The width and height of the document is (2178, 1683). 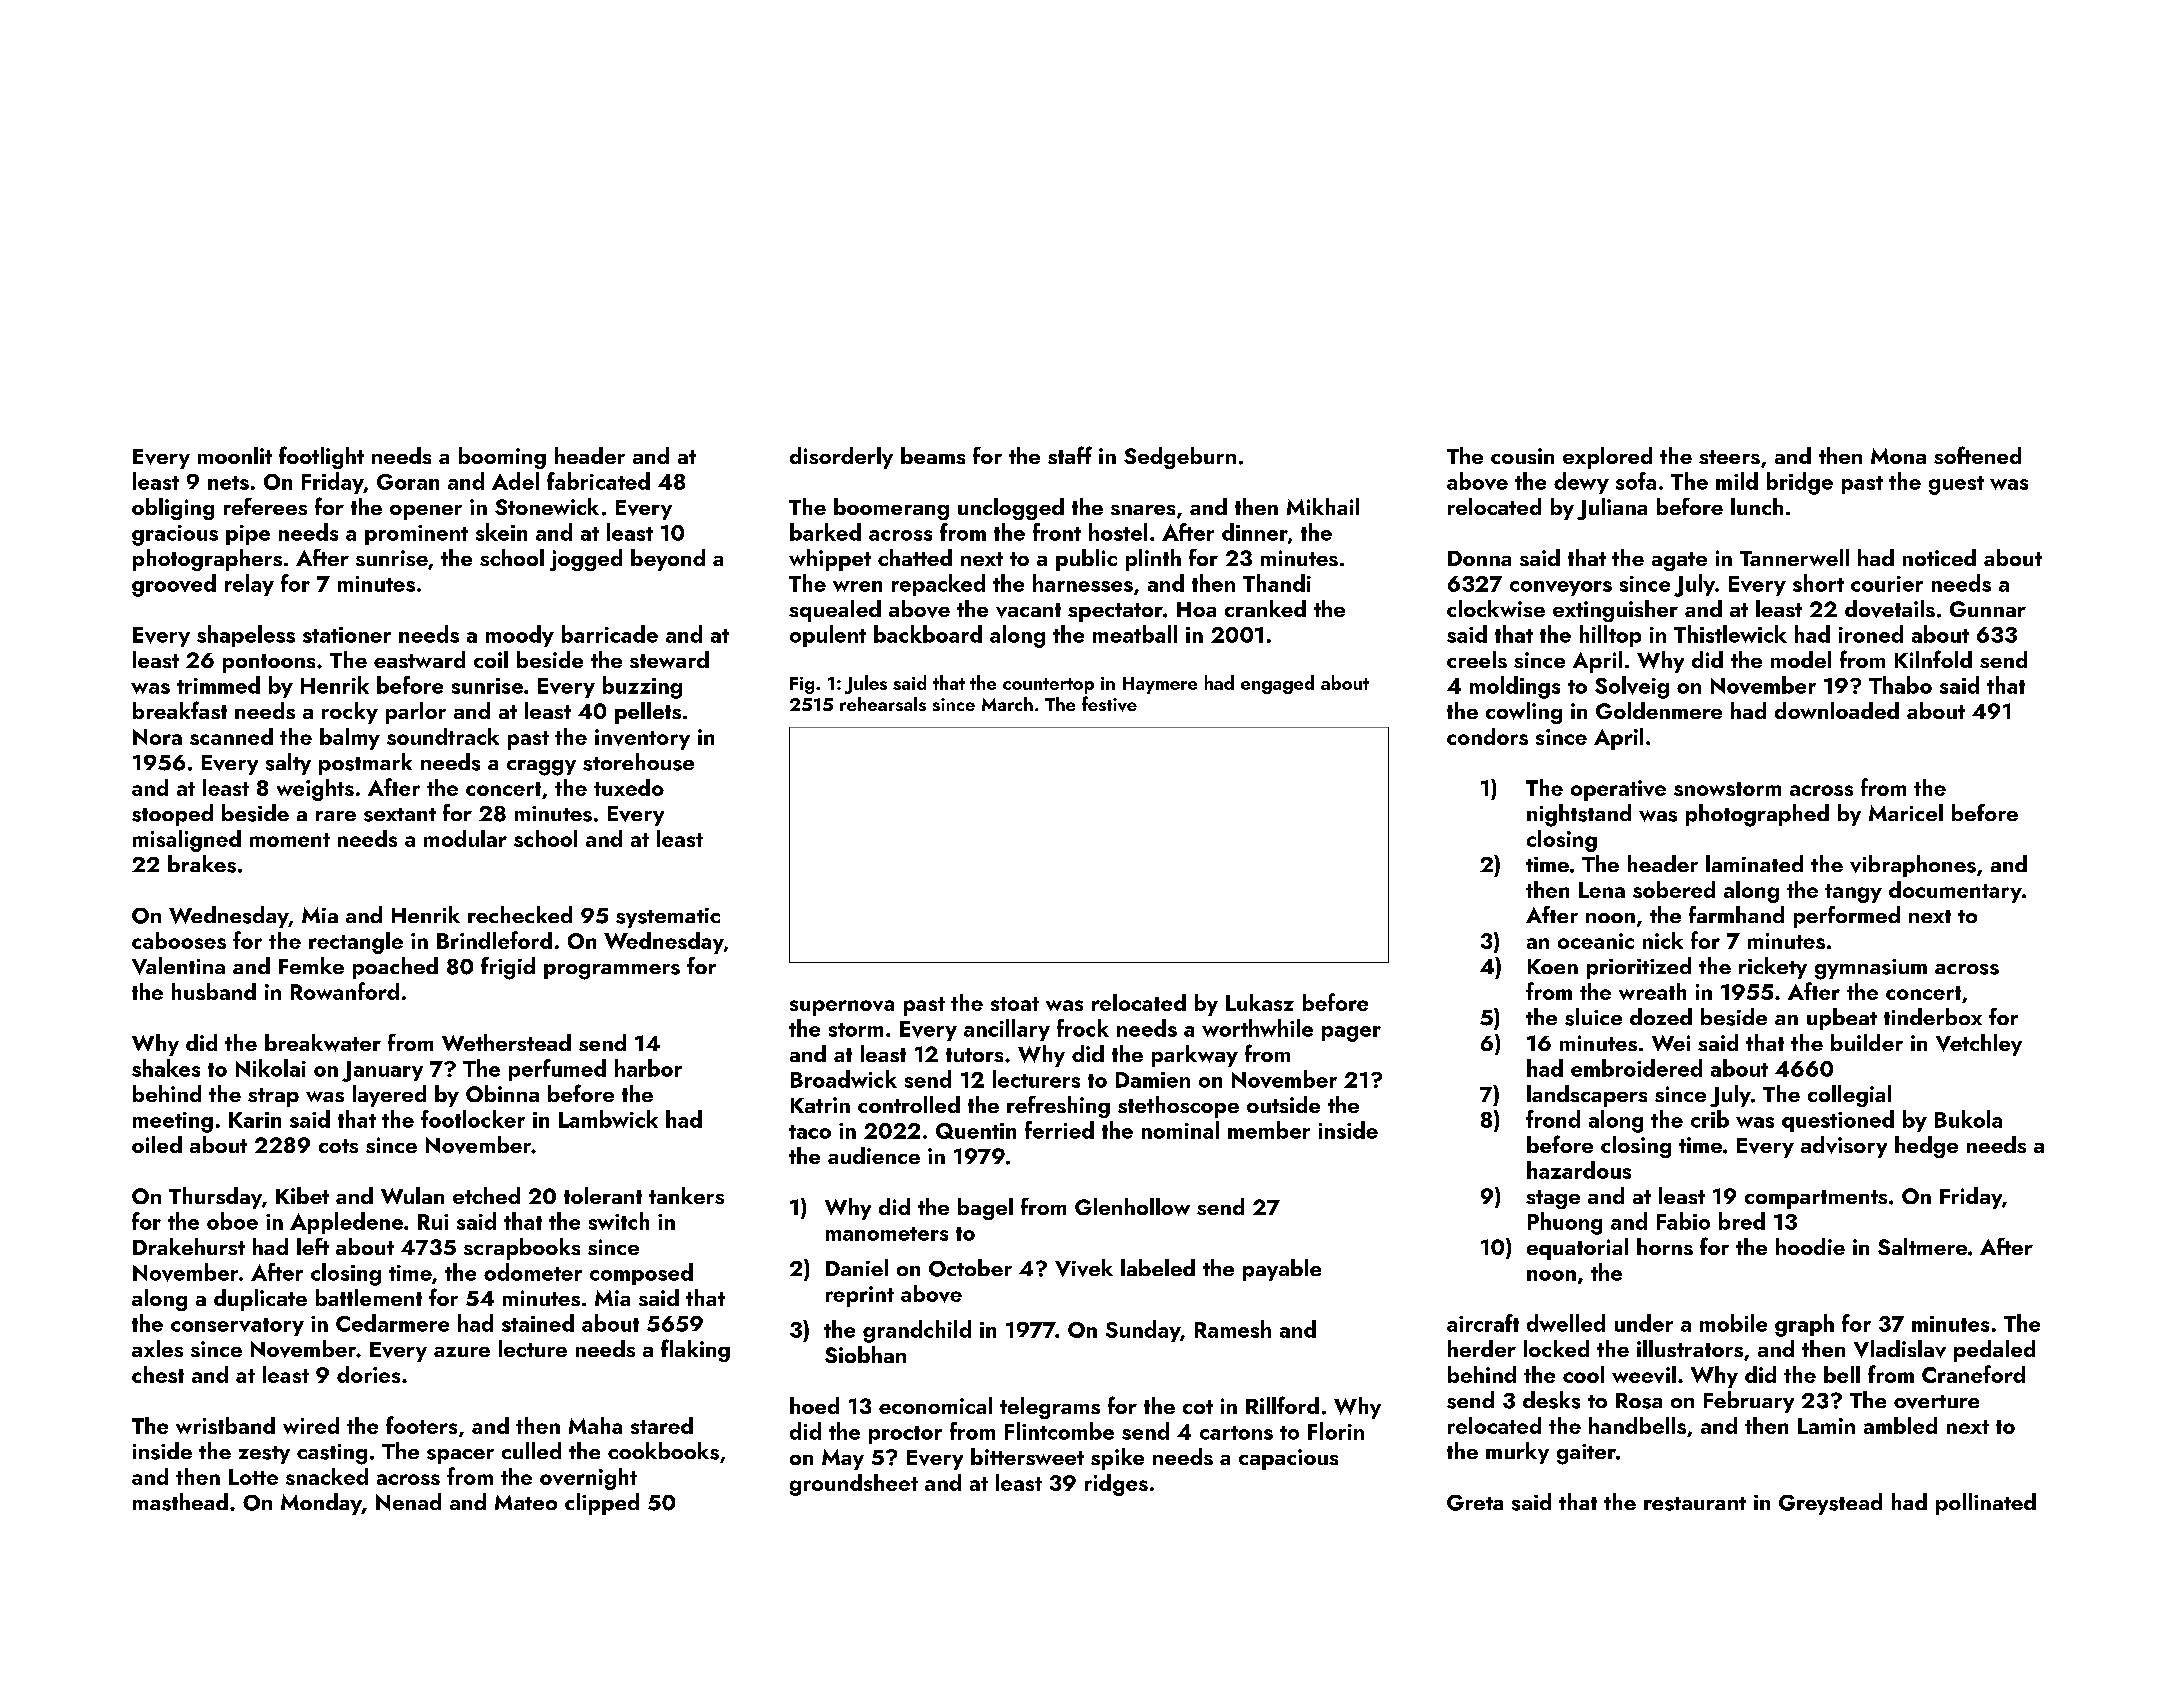 What do you see at coordinates (1977, 455) in the document?
I see `softened` at bounding box center [1977, 455].
